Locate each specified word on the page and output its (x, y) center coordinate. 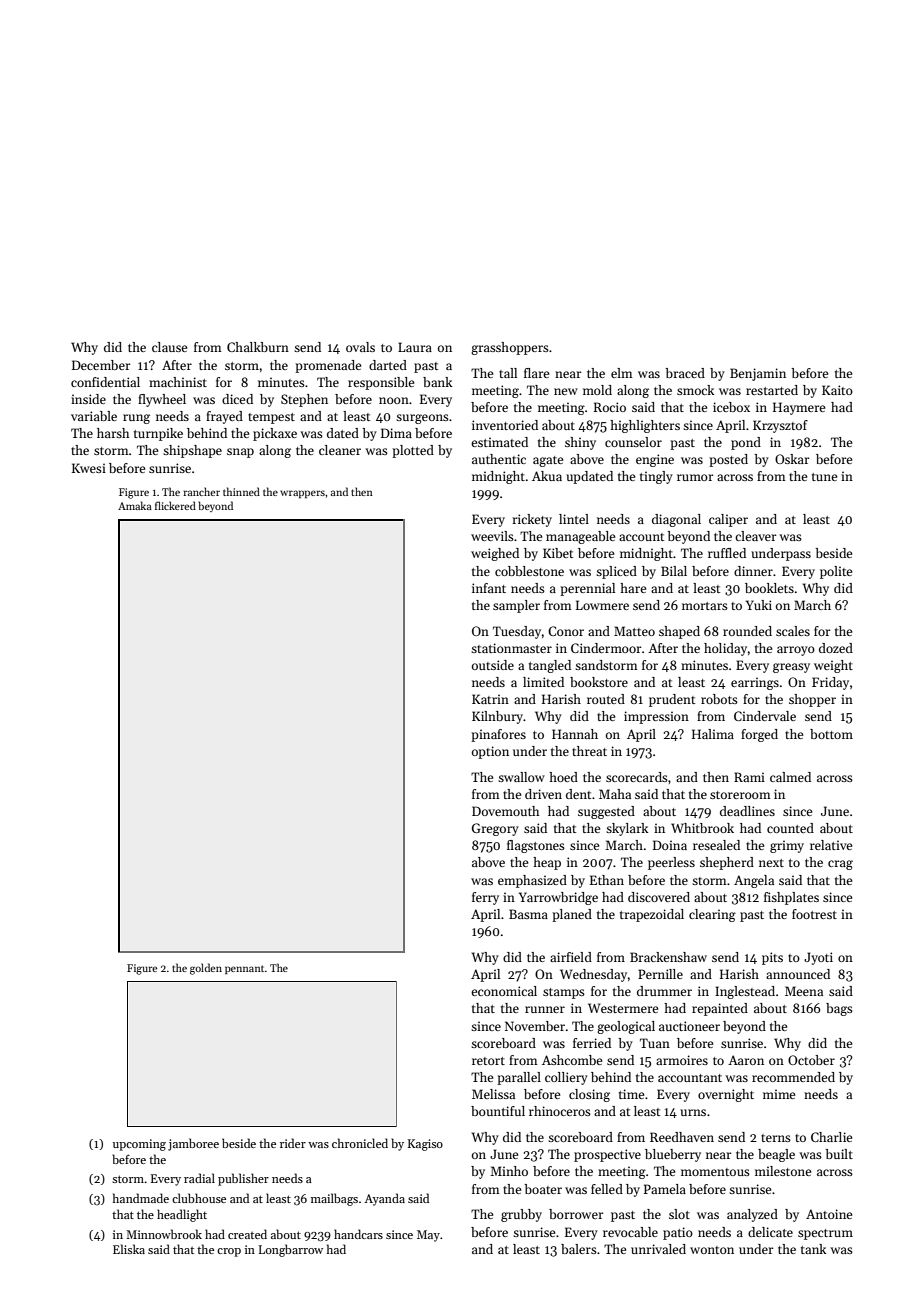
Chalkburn (258, 347)
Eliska (129, 1249)
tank (813, 1249)
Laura (415, 347)
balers (579, 1249)
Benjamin (758, 374)
